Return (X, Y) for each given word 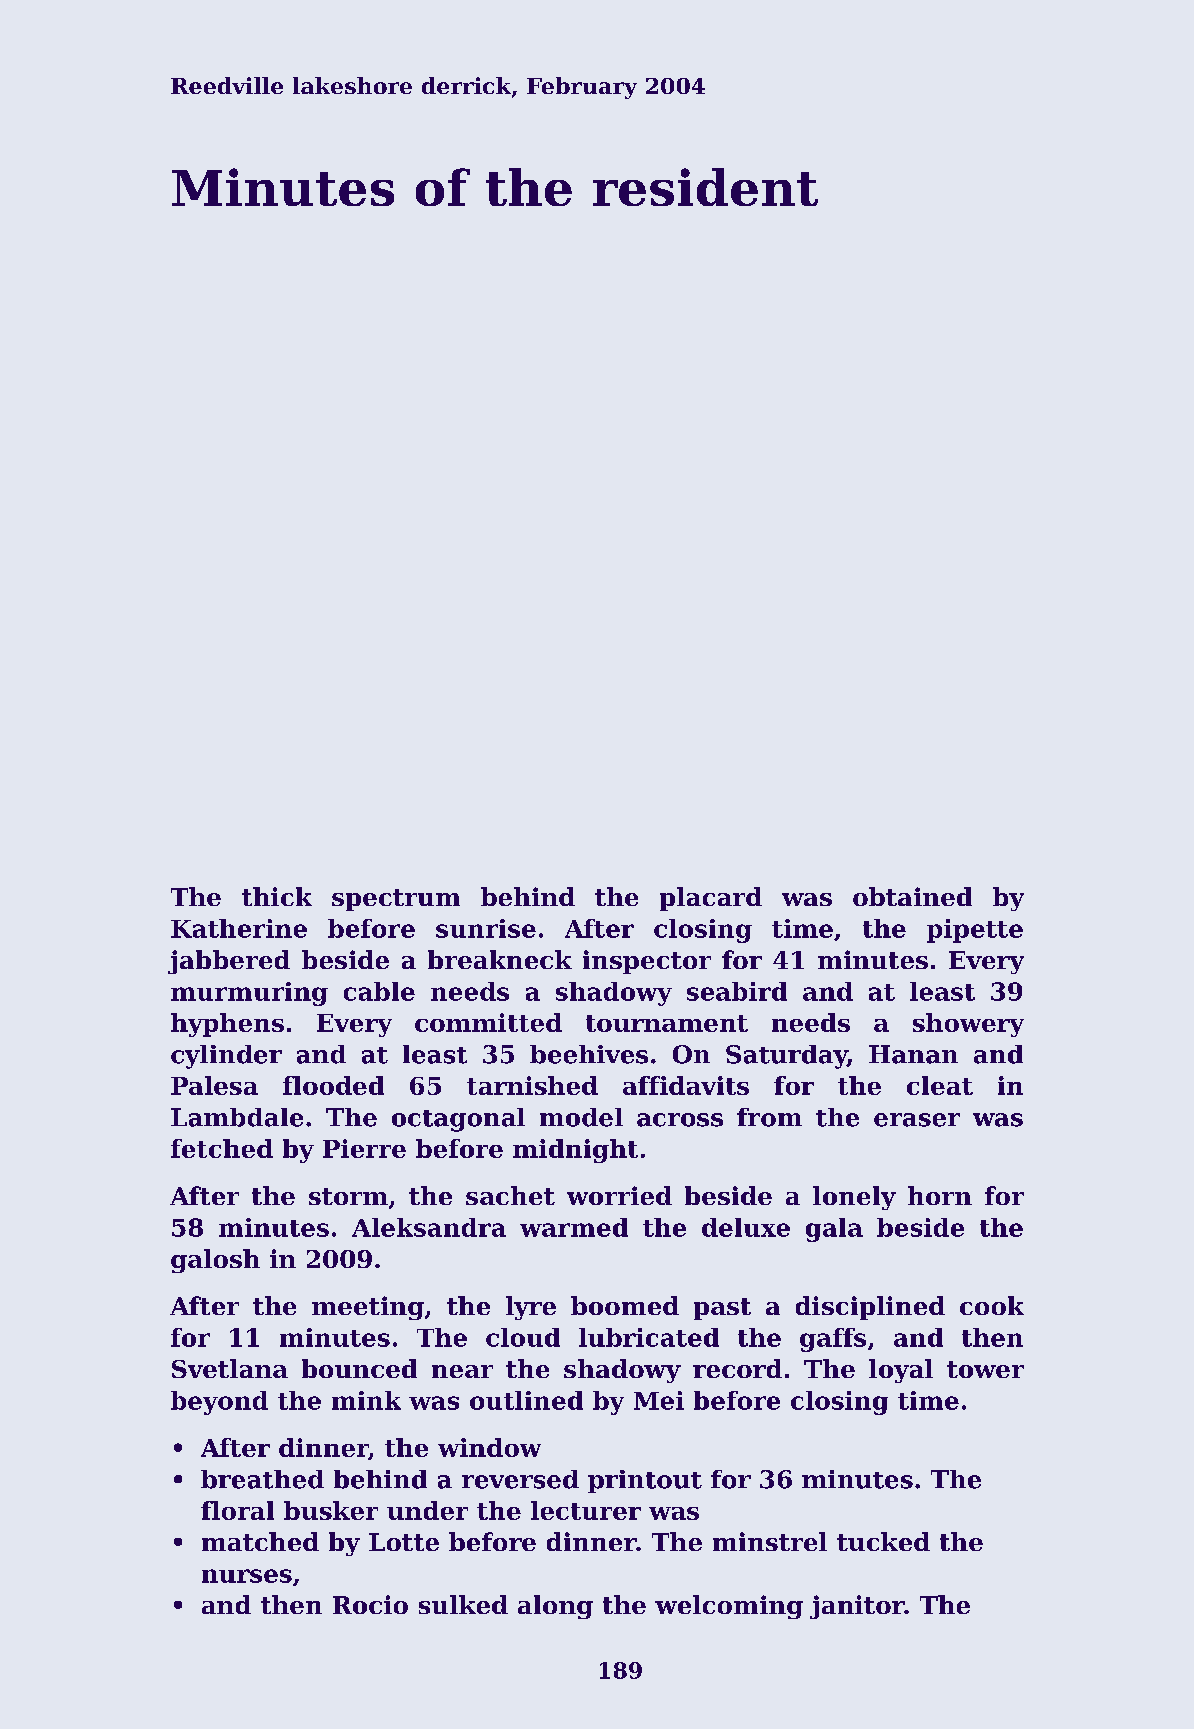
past (722, 1309)
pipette (975, 931)
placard (711, 899)
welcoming (729, 1607)
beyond (219, 1403)
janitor (857, 1607)
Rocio (370, 1604)
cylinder (226, 1057)
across (680, 1120)
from (769, 1117)
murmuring (249, 994)
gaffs (833, 1340)
